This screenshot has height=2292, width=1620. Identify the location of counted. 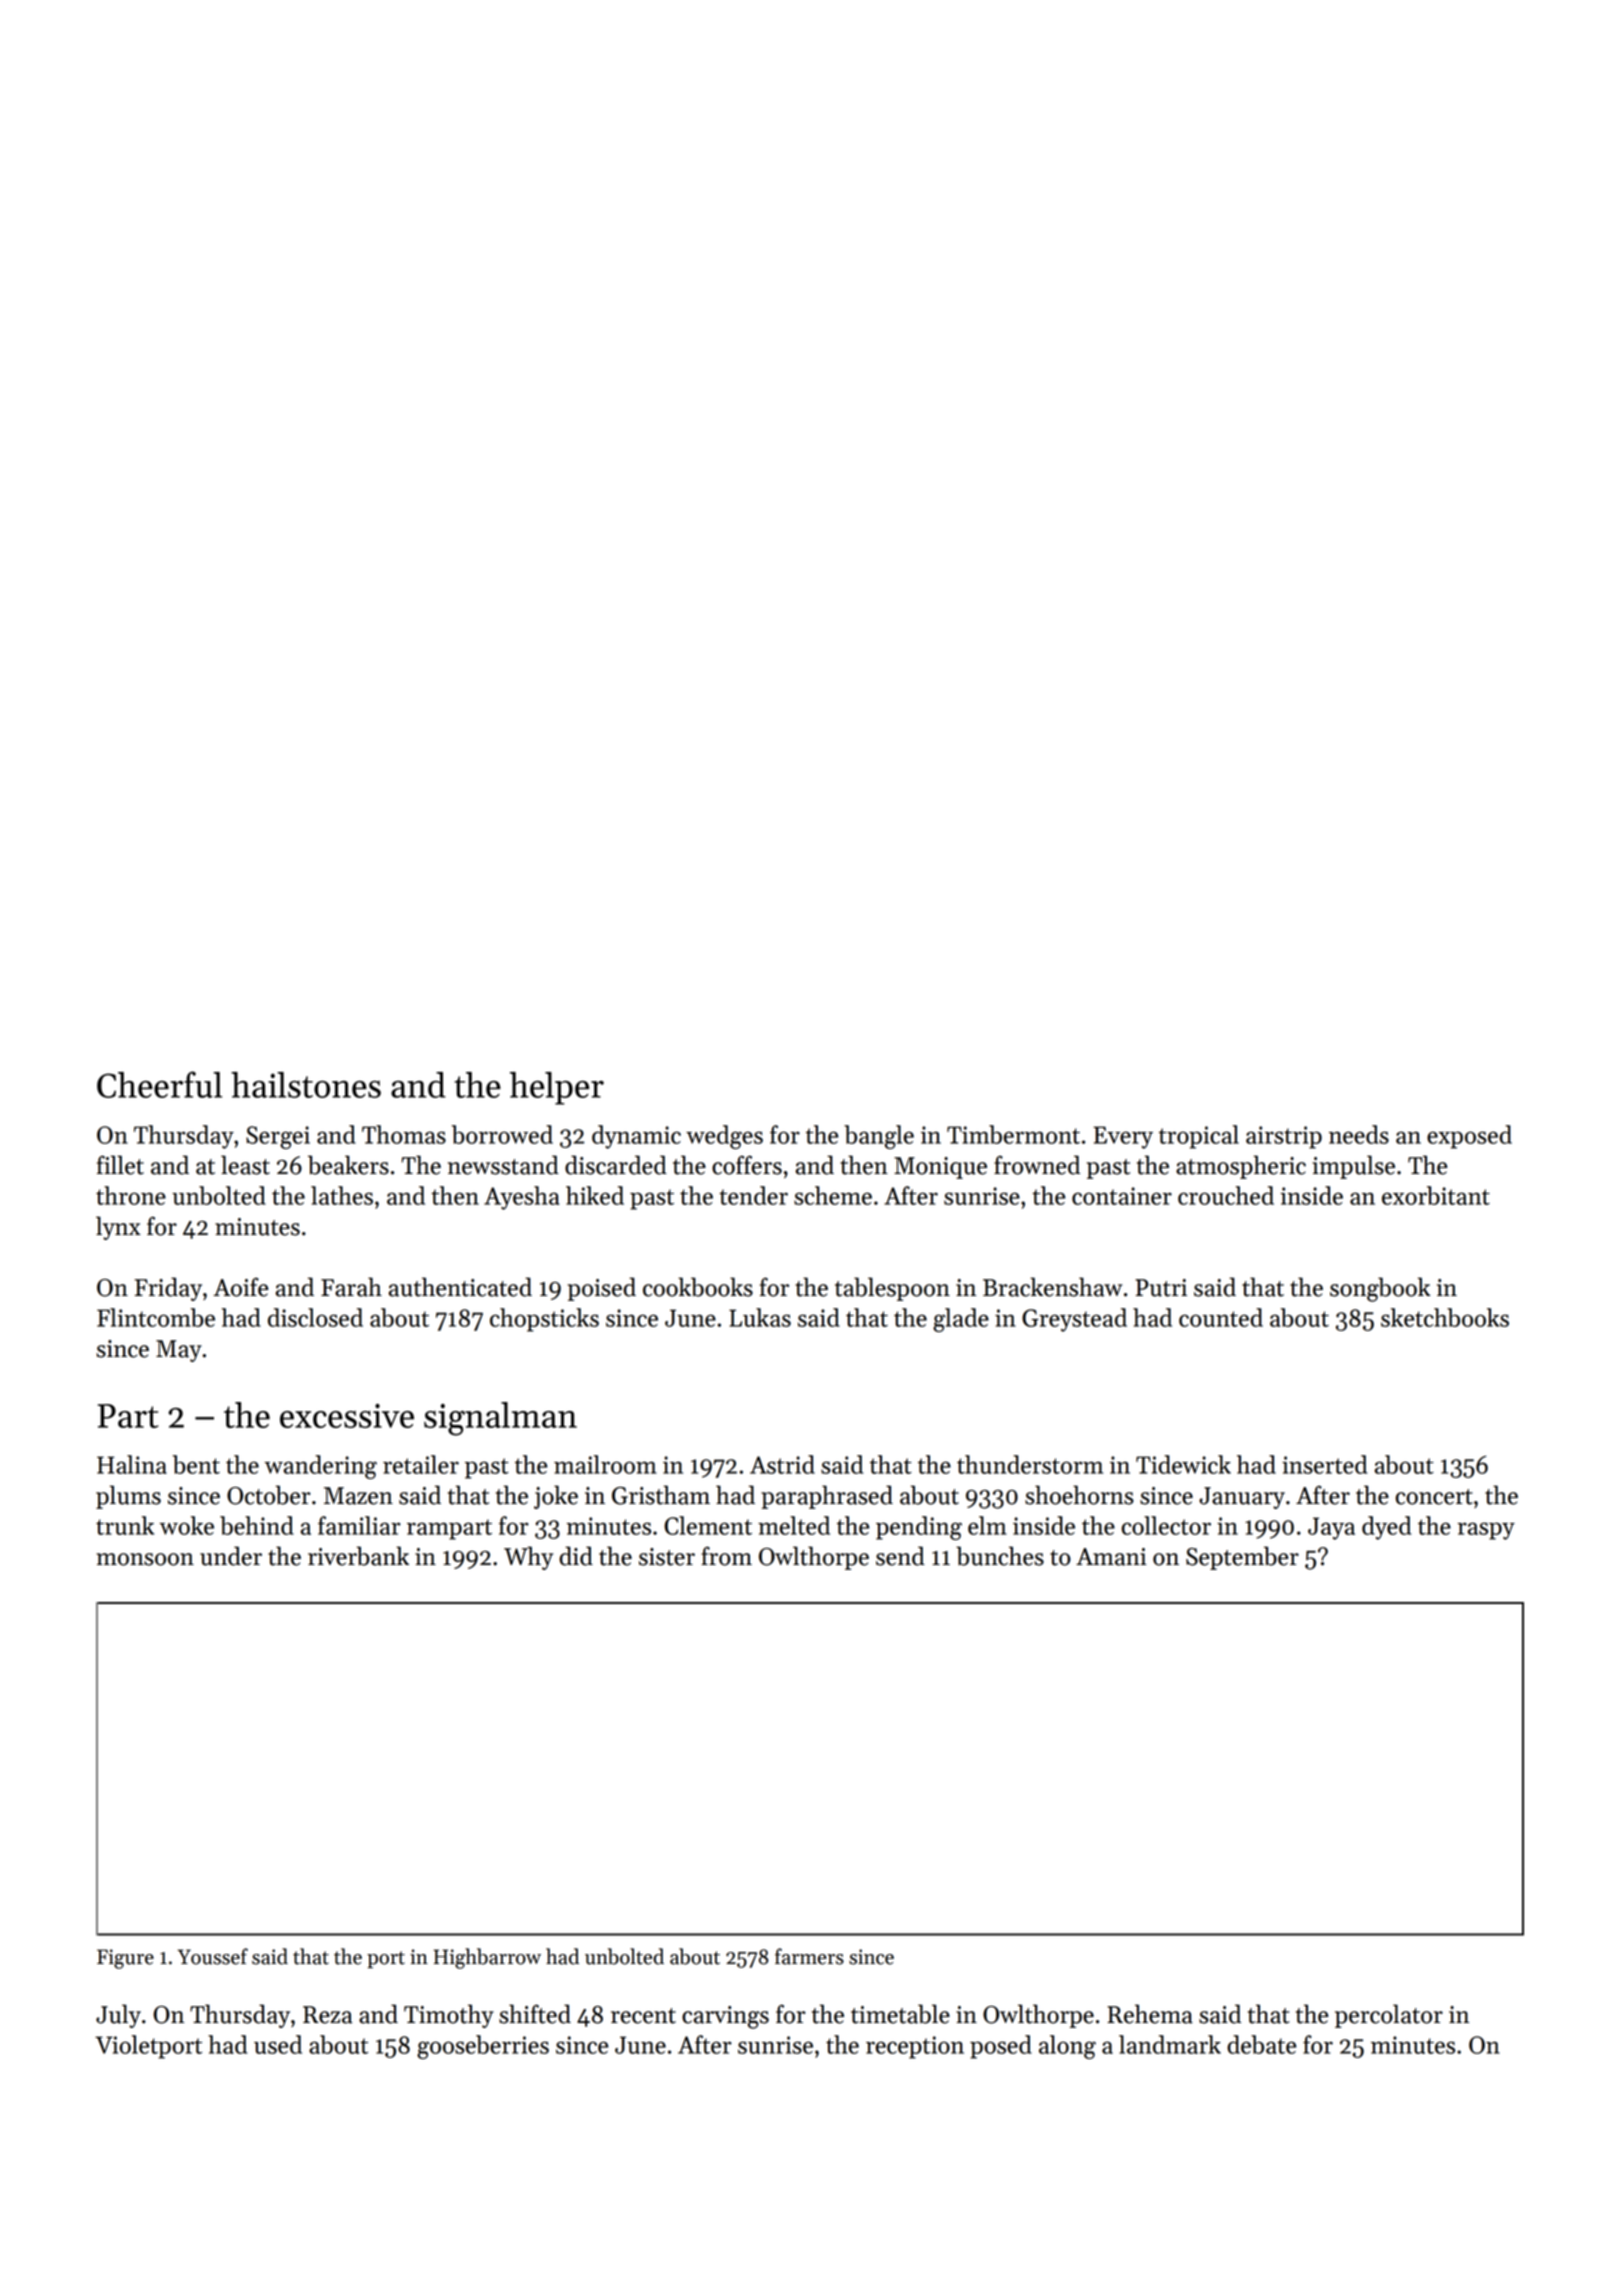
(1221, 1317).
